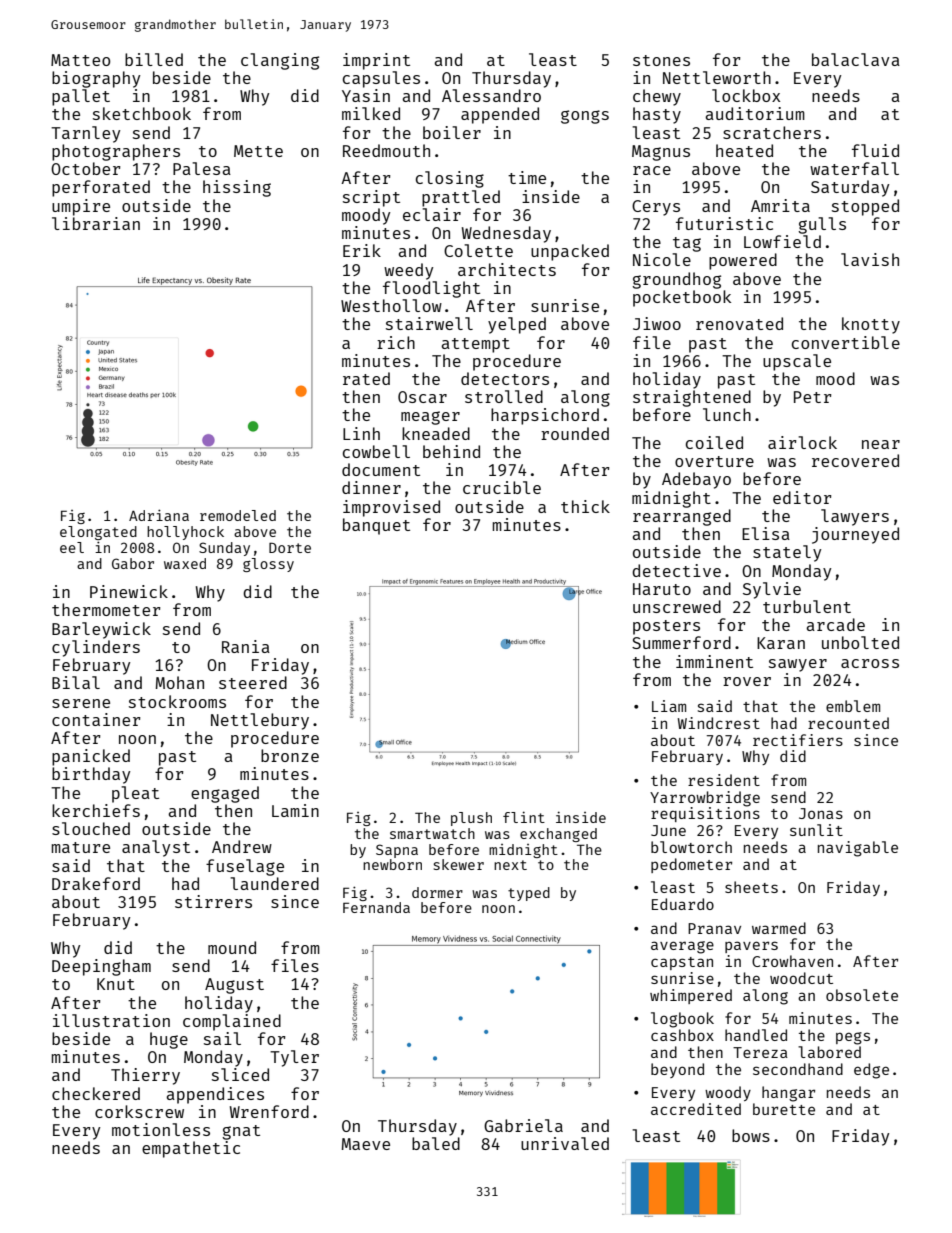 Image resolution: width=952 pixels, height=1233 pixels. Describe the element at coordinates (376, 61) in the screenshot. I see `imprint` at that location.
